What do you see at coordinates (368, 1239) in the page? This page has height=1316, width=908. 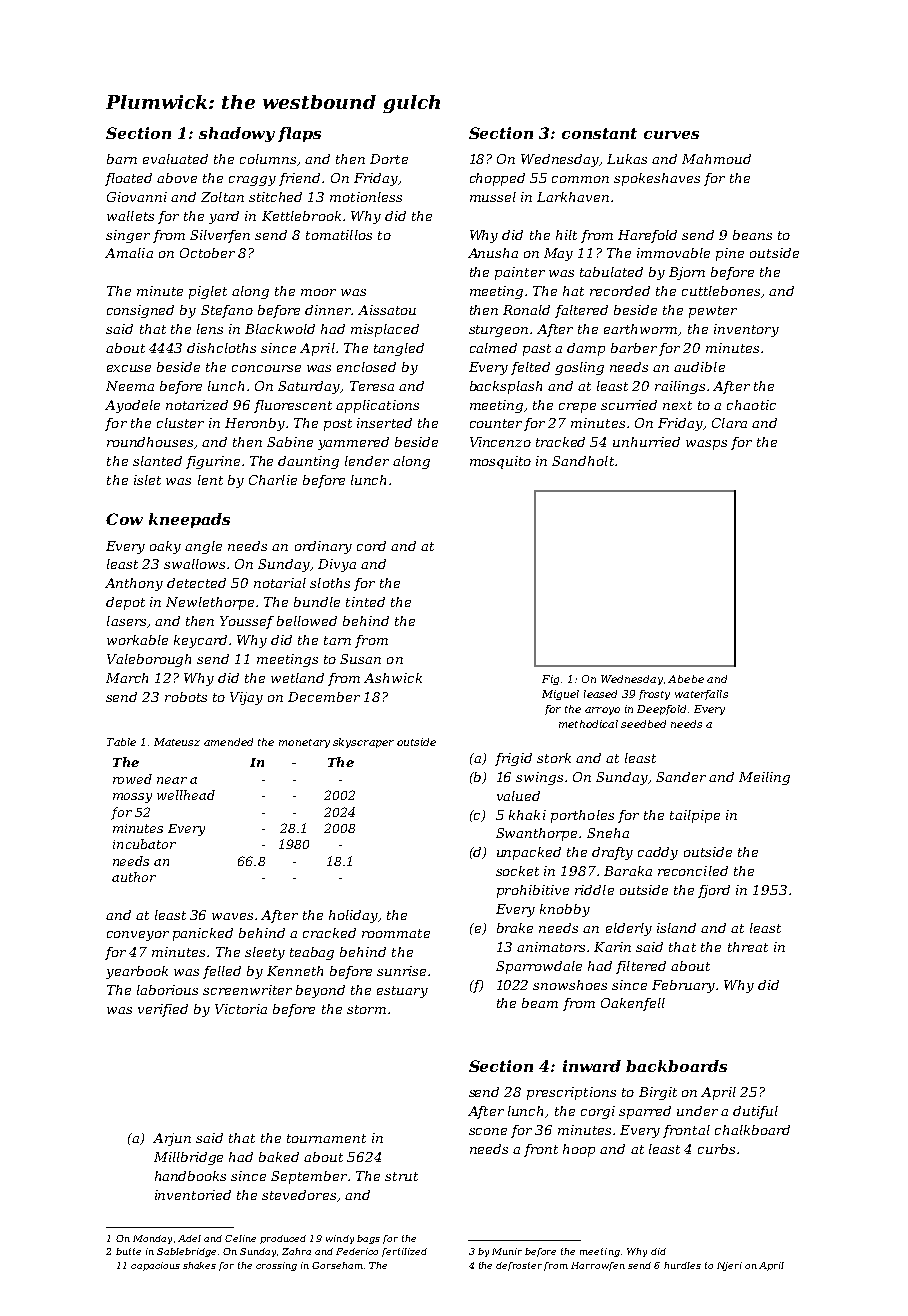 I see `bags` at bounding box center [368, 1239].
